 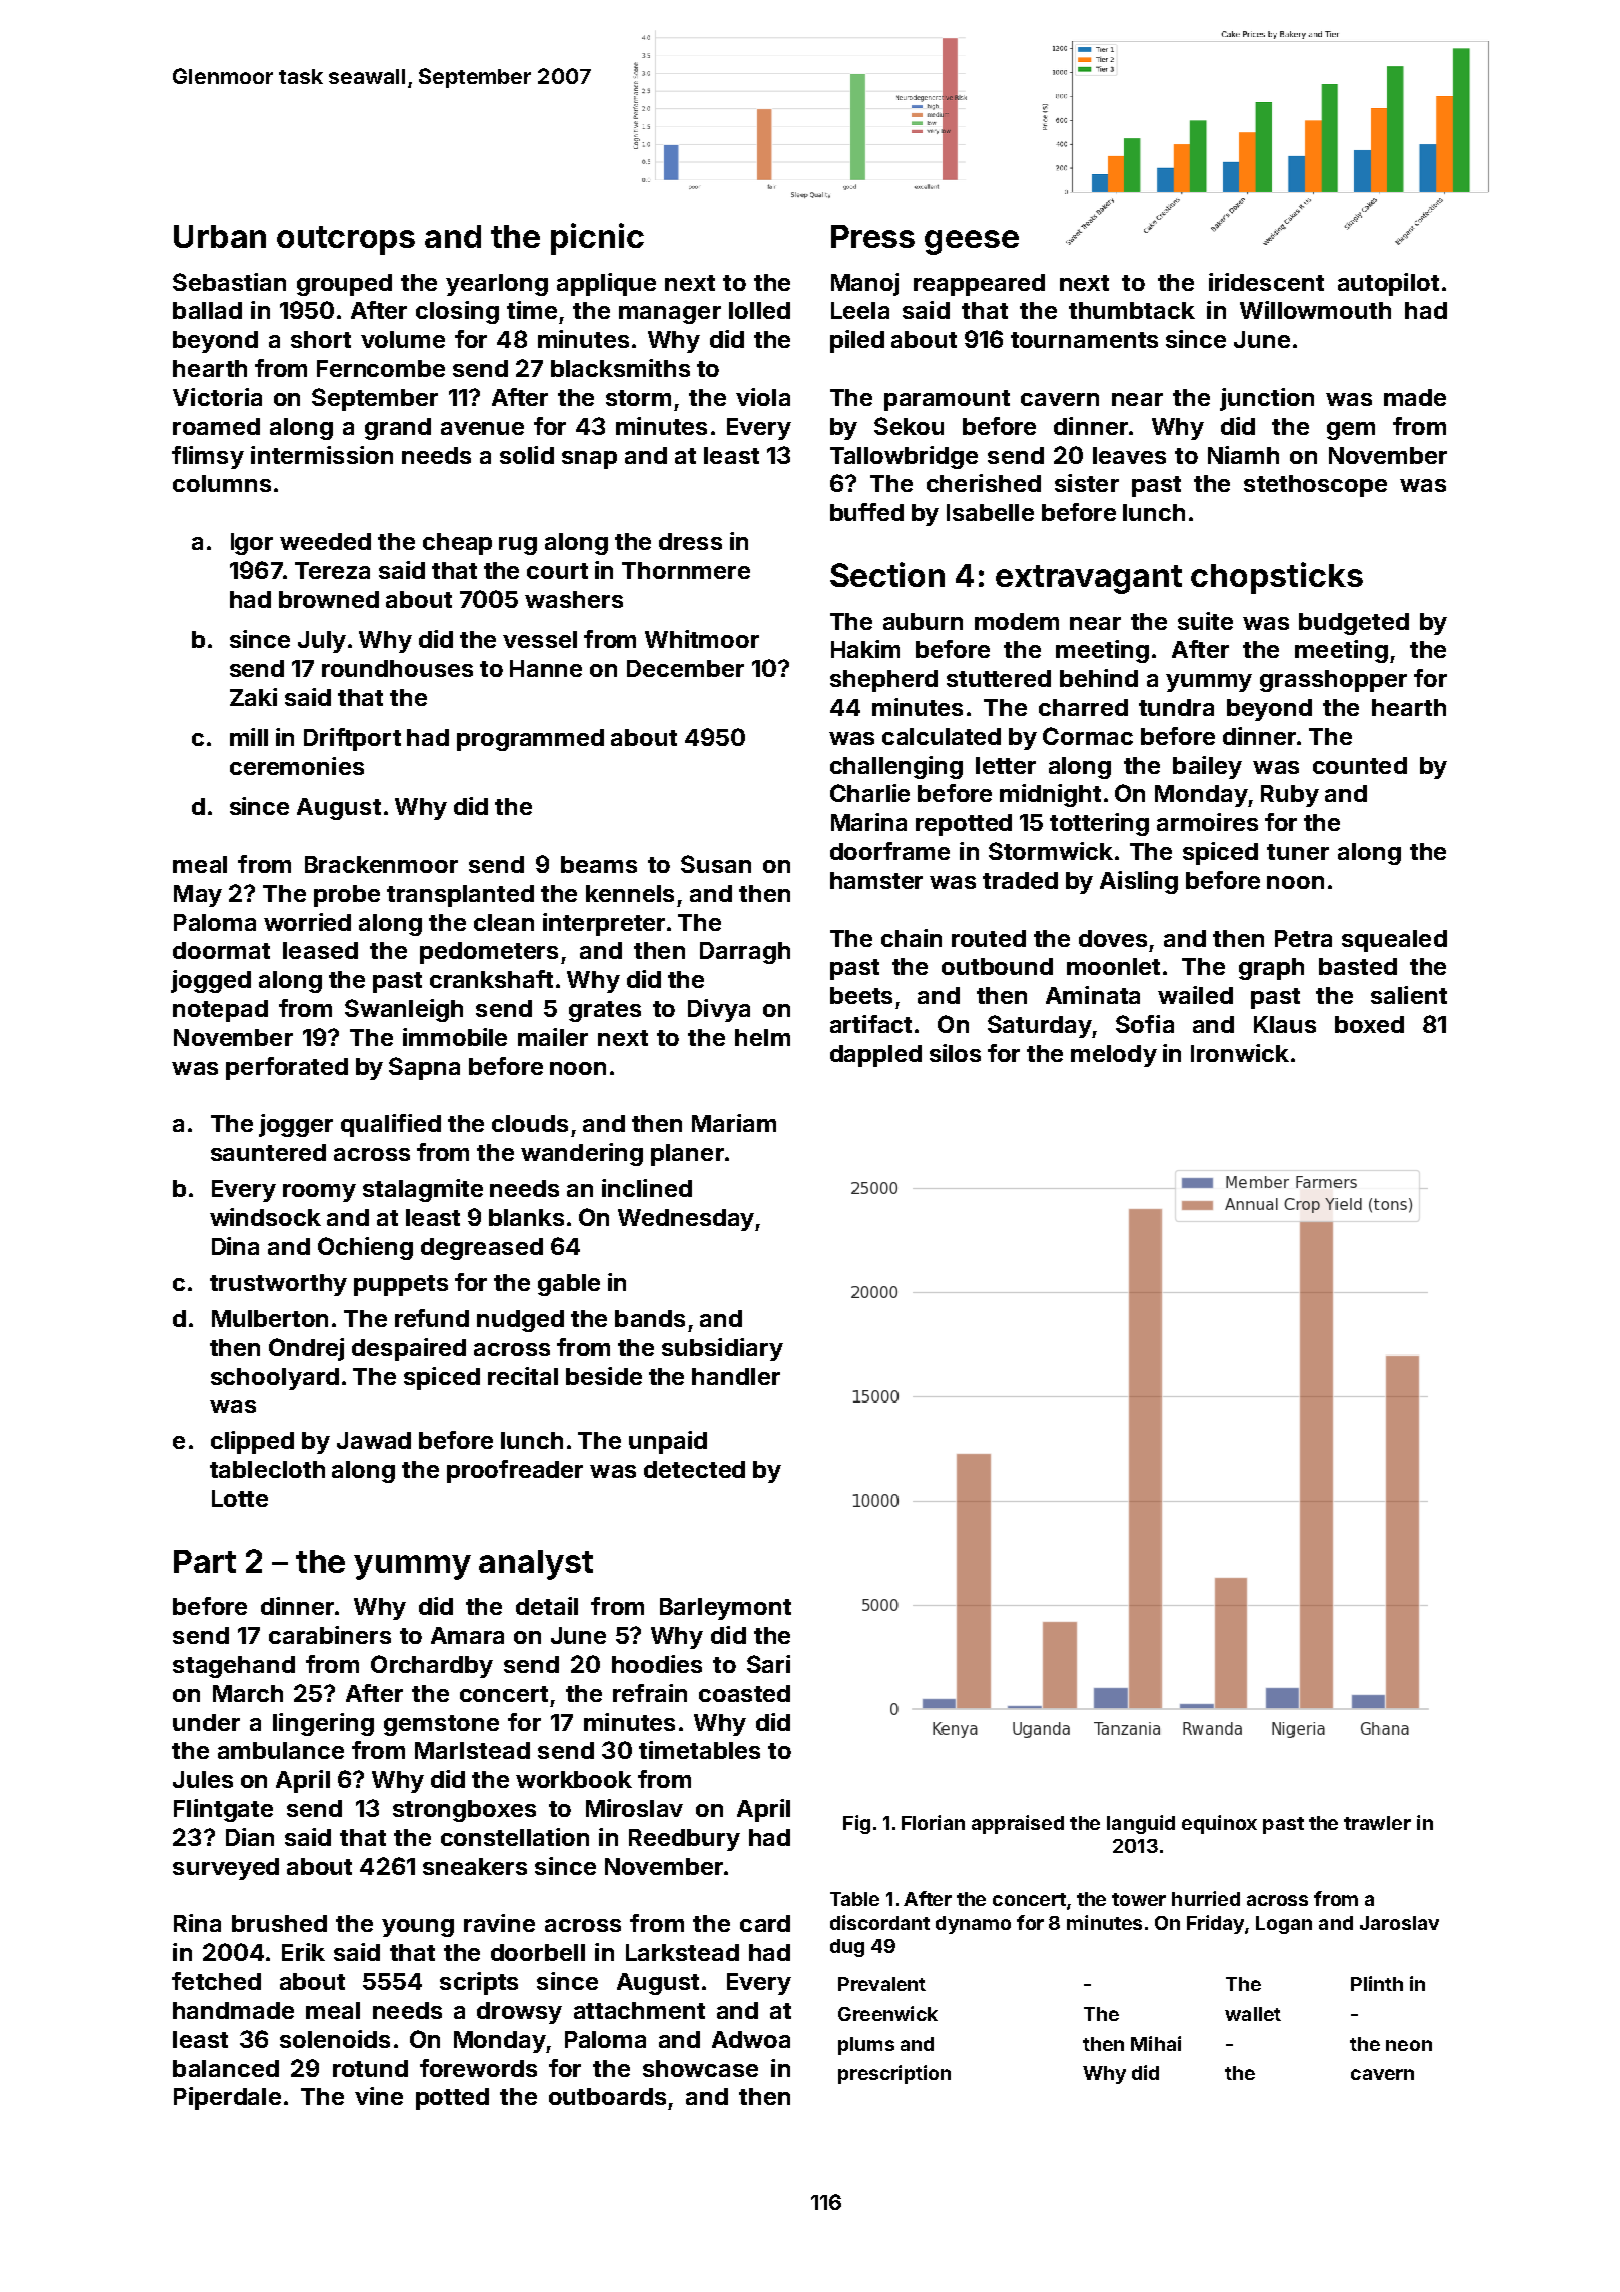 I want to click on Whitmoor, so click(x=702, y=639).
